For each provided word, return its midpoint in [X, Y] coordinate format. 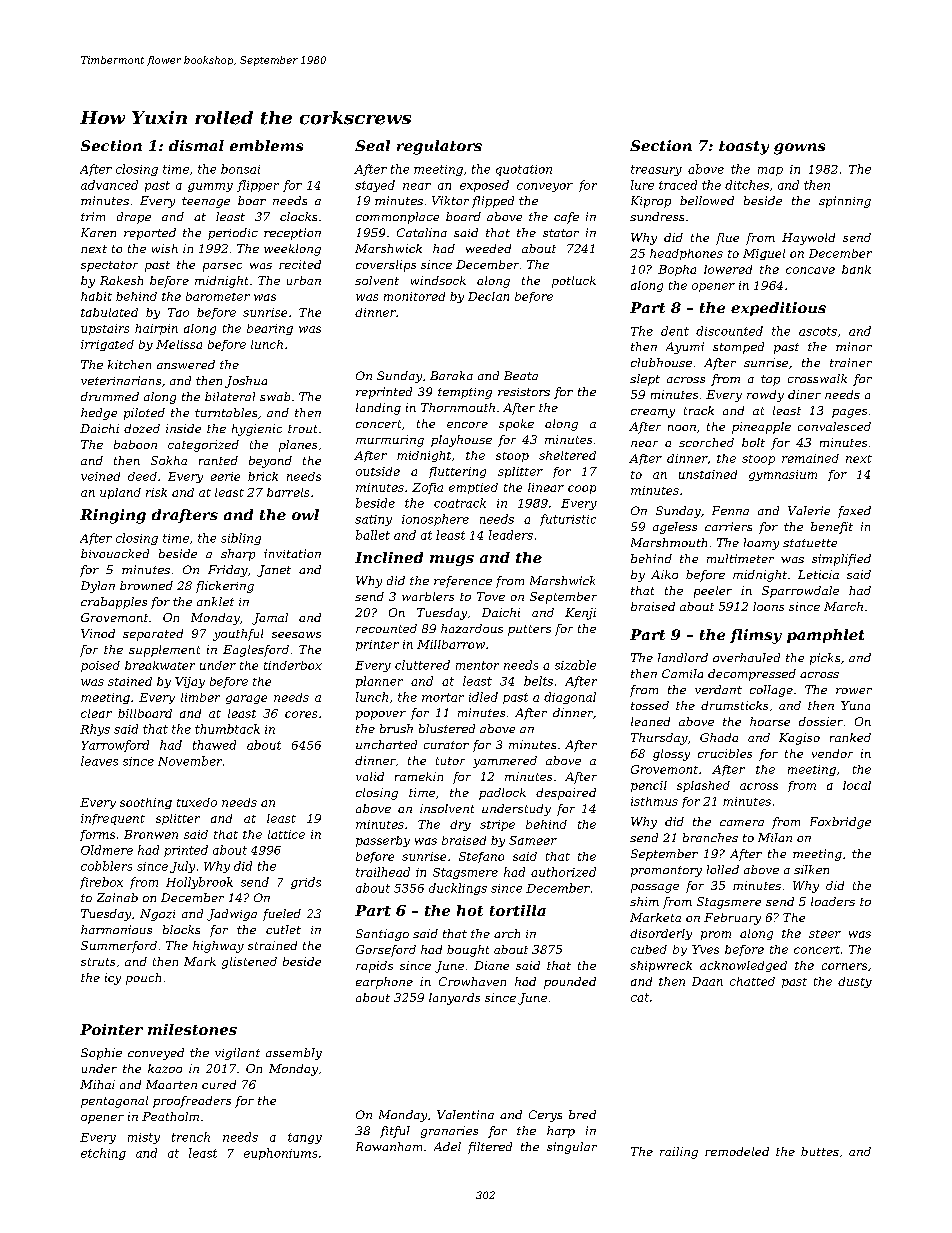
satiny [373, 520]
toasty [744, 148]
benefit [832, 528]
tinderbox [293, 665]
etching [103, 1154]
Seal [372, 145]
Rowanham [389, 1146]
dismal [196, 145]
